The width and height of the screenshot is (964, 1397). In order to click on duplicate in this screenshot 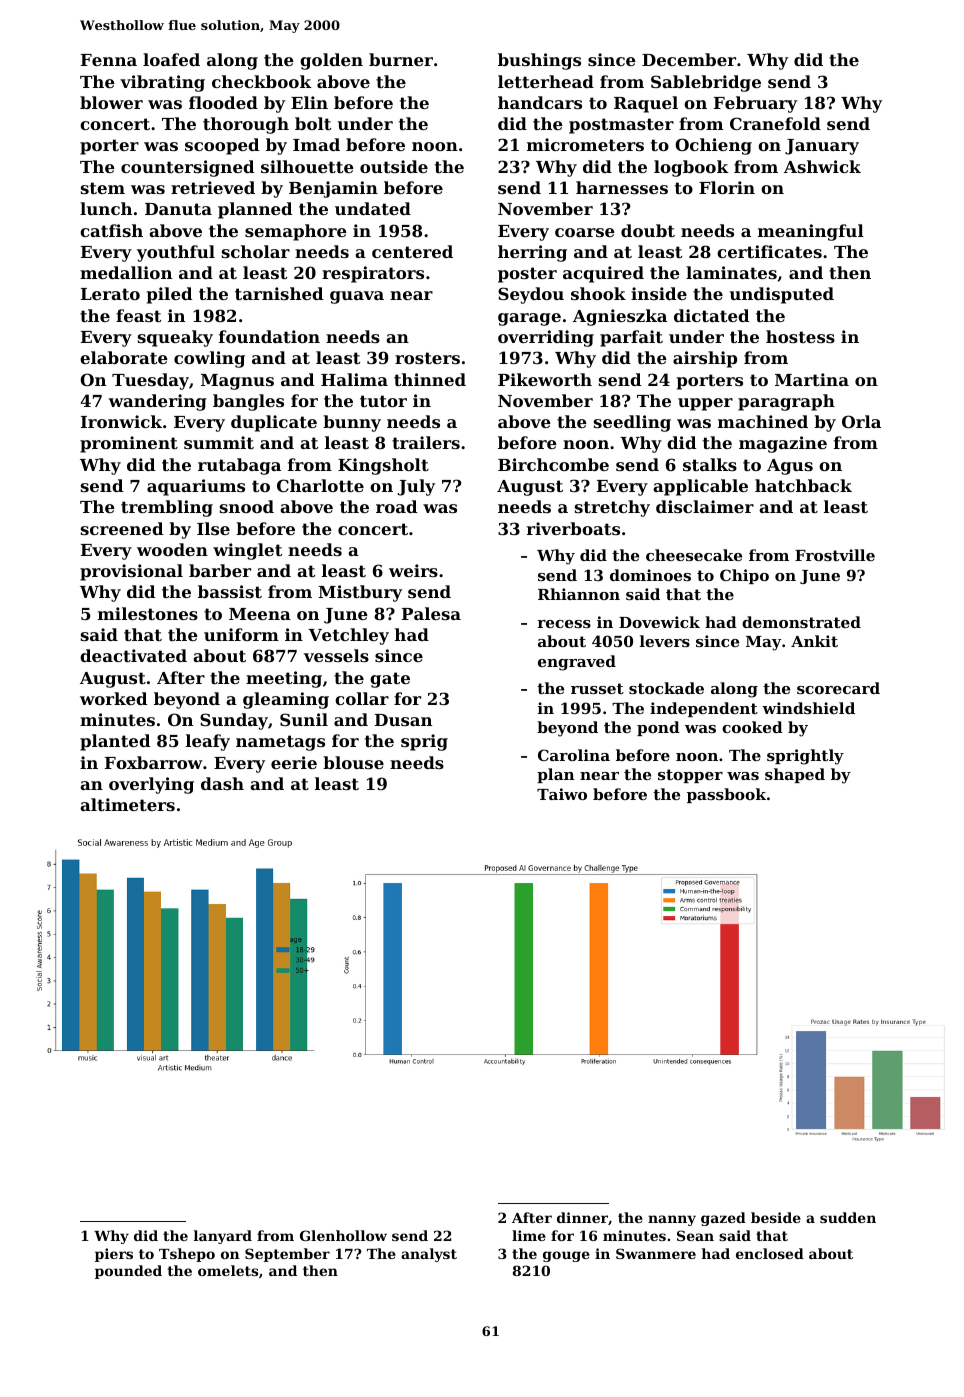, I will do `click(274, 423)`.
